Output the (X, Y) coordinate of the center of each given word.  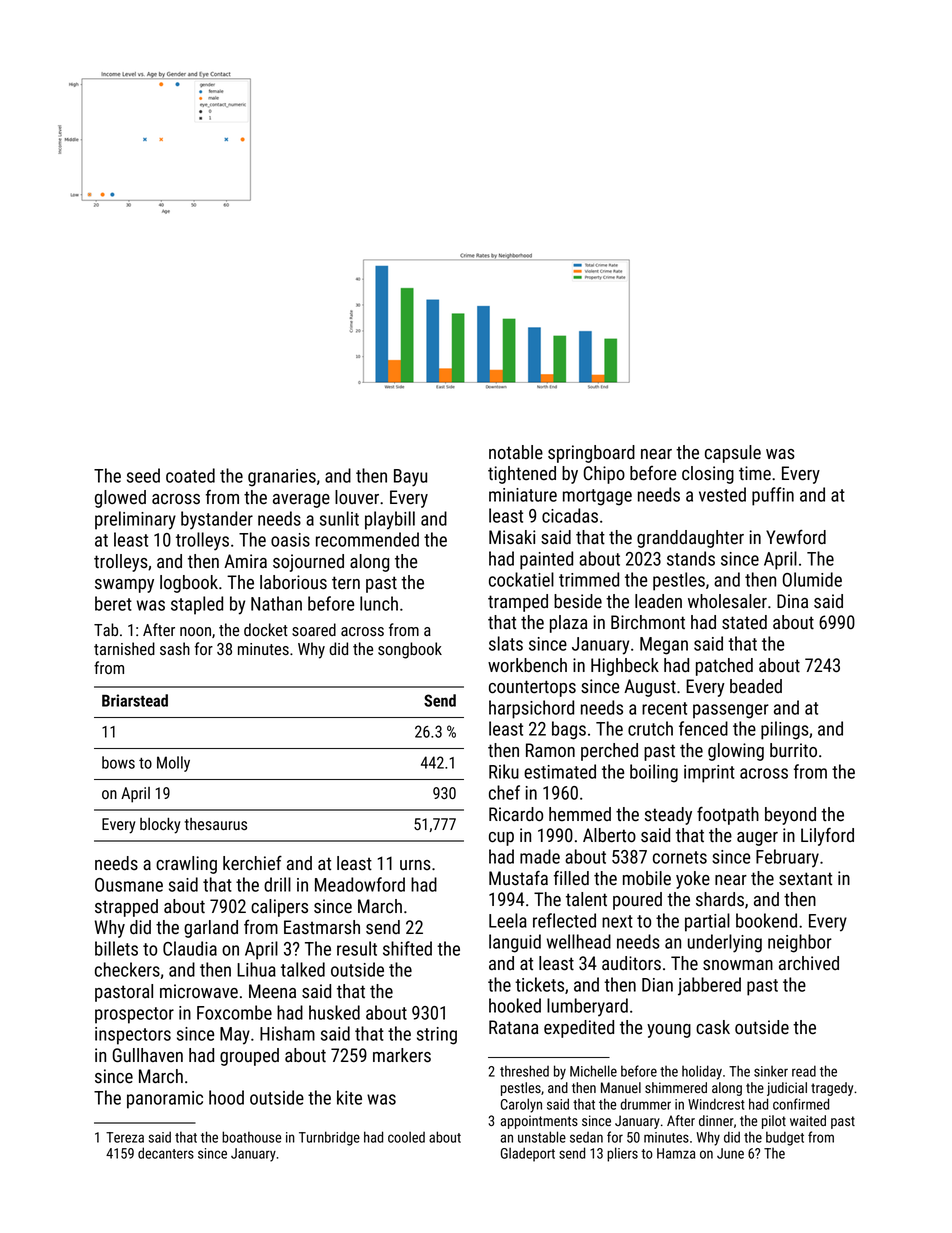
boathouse (251, 1137)
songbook (410, 650)
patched (724, 667)
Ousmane (129, 885)
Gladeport (528, 1154)
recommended (367, 539)
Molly (173, 764)
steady (668, 816)
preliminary (135, 520)
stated (744, 622)
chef (504, 792)
